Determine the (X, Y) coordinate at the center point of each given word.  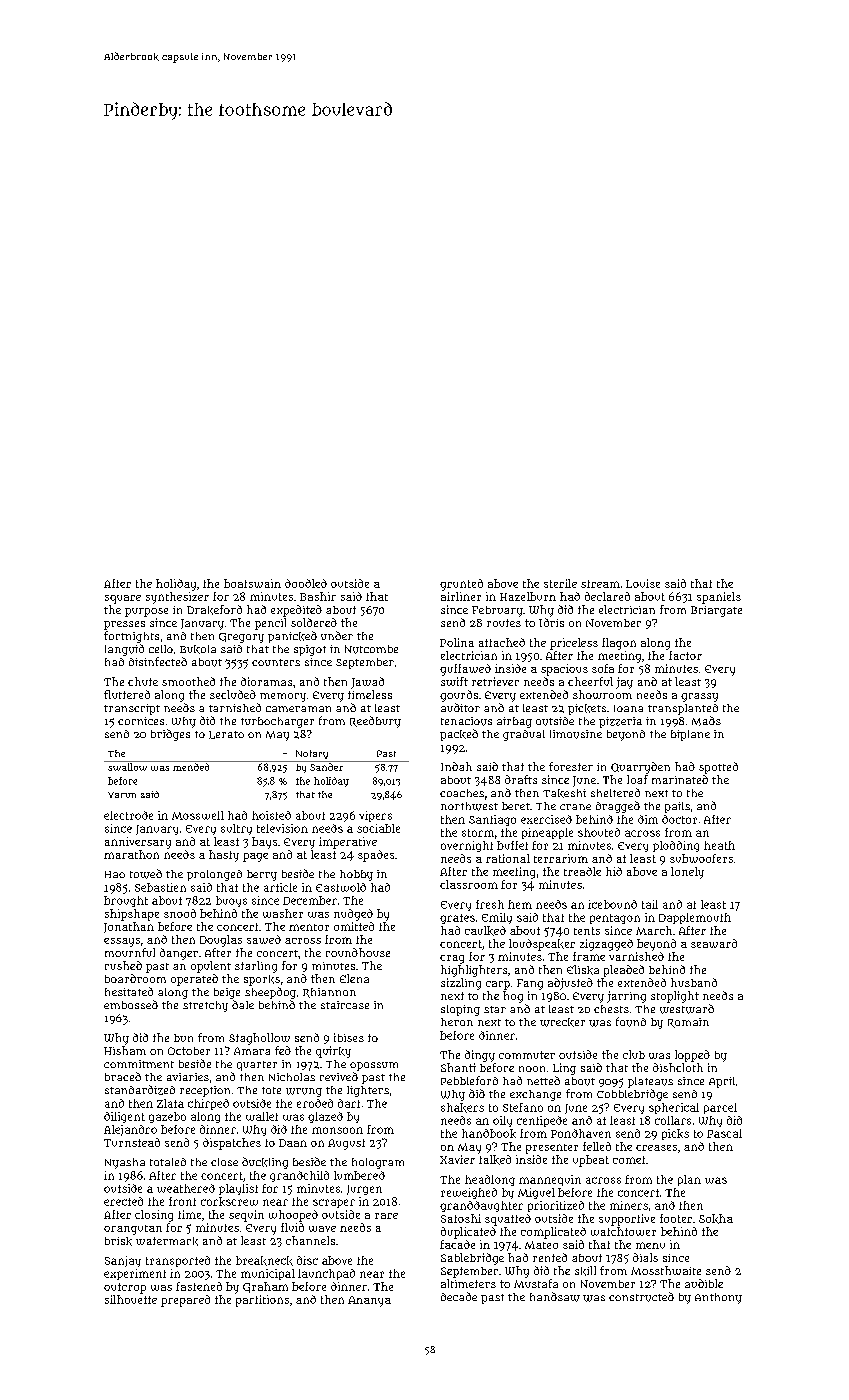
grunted (461, 585)
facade (457, 1244)
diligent (124, 1117)
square (123, 599)
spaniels (719, 598)
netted (543, 1080)
